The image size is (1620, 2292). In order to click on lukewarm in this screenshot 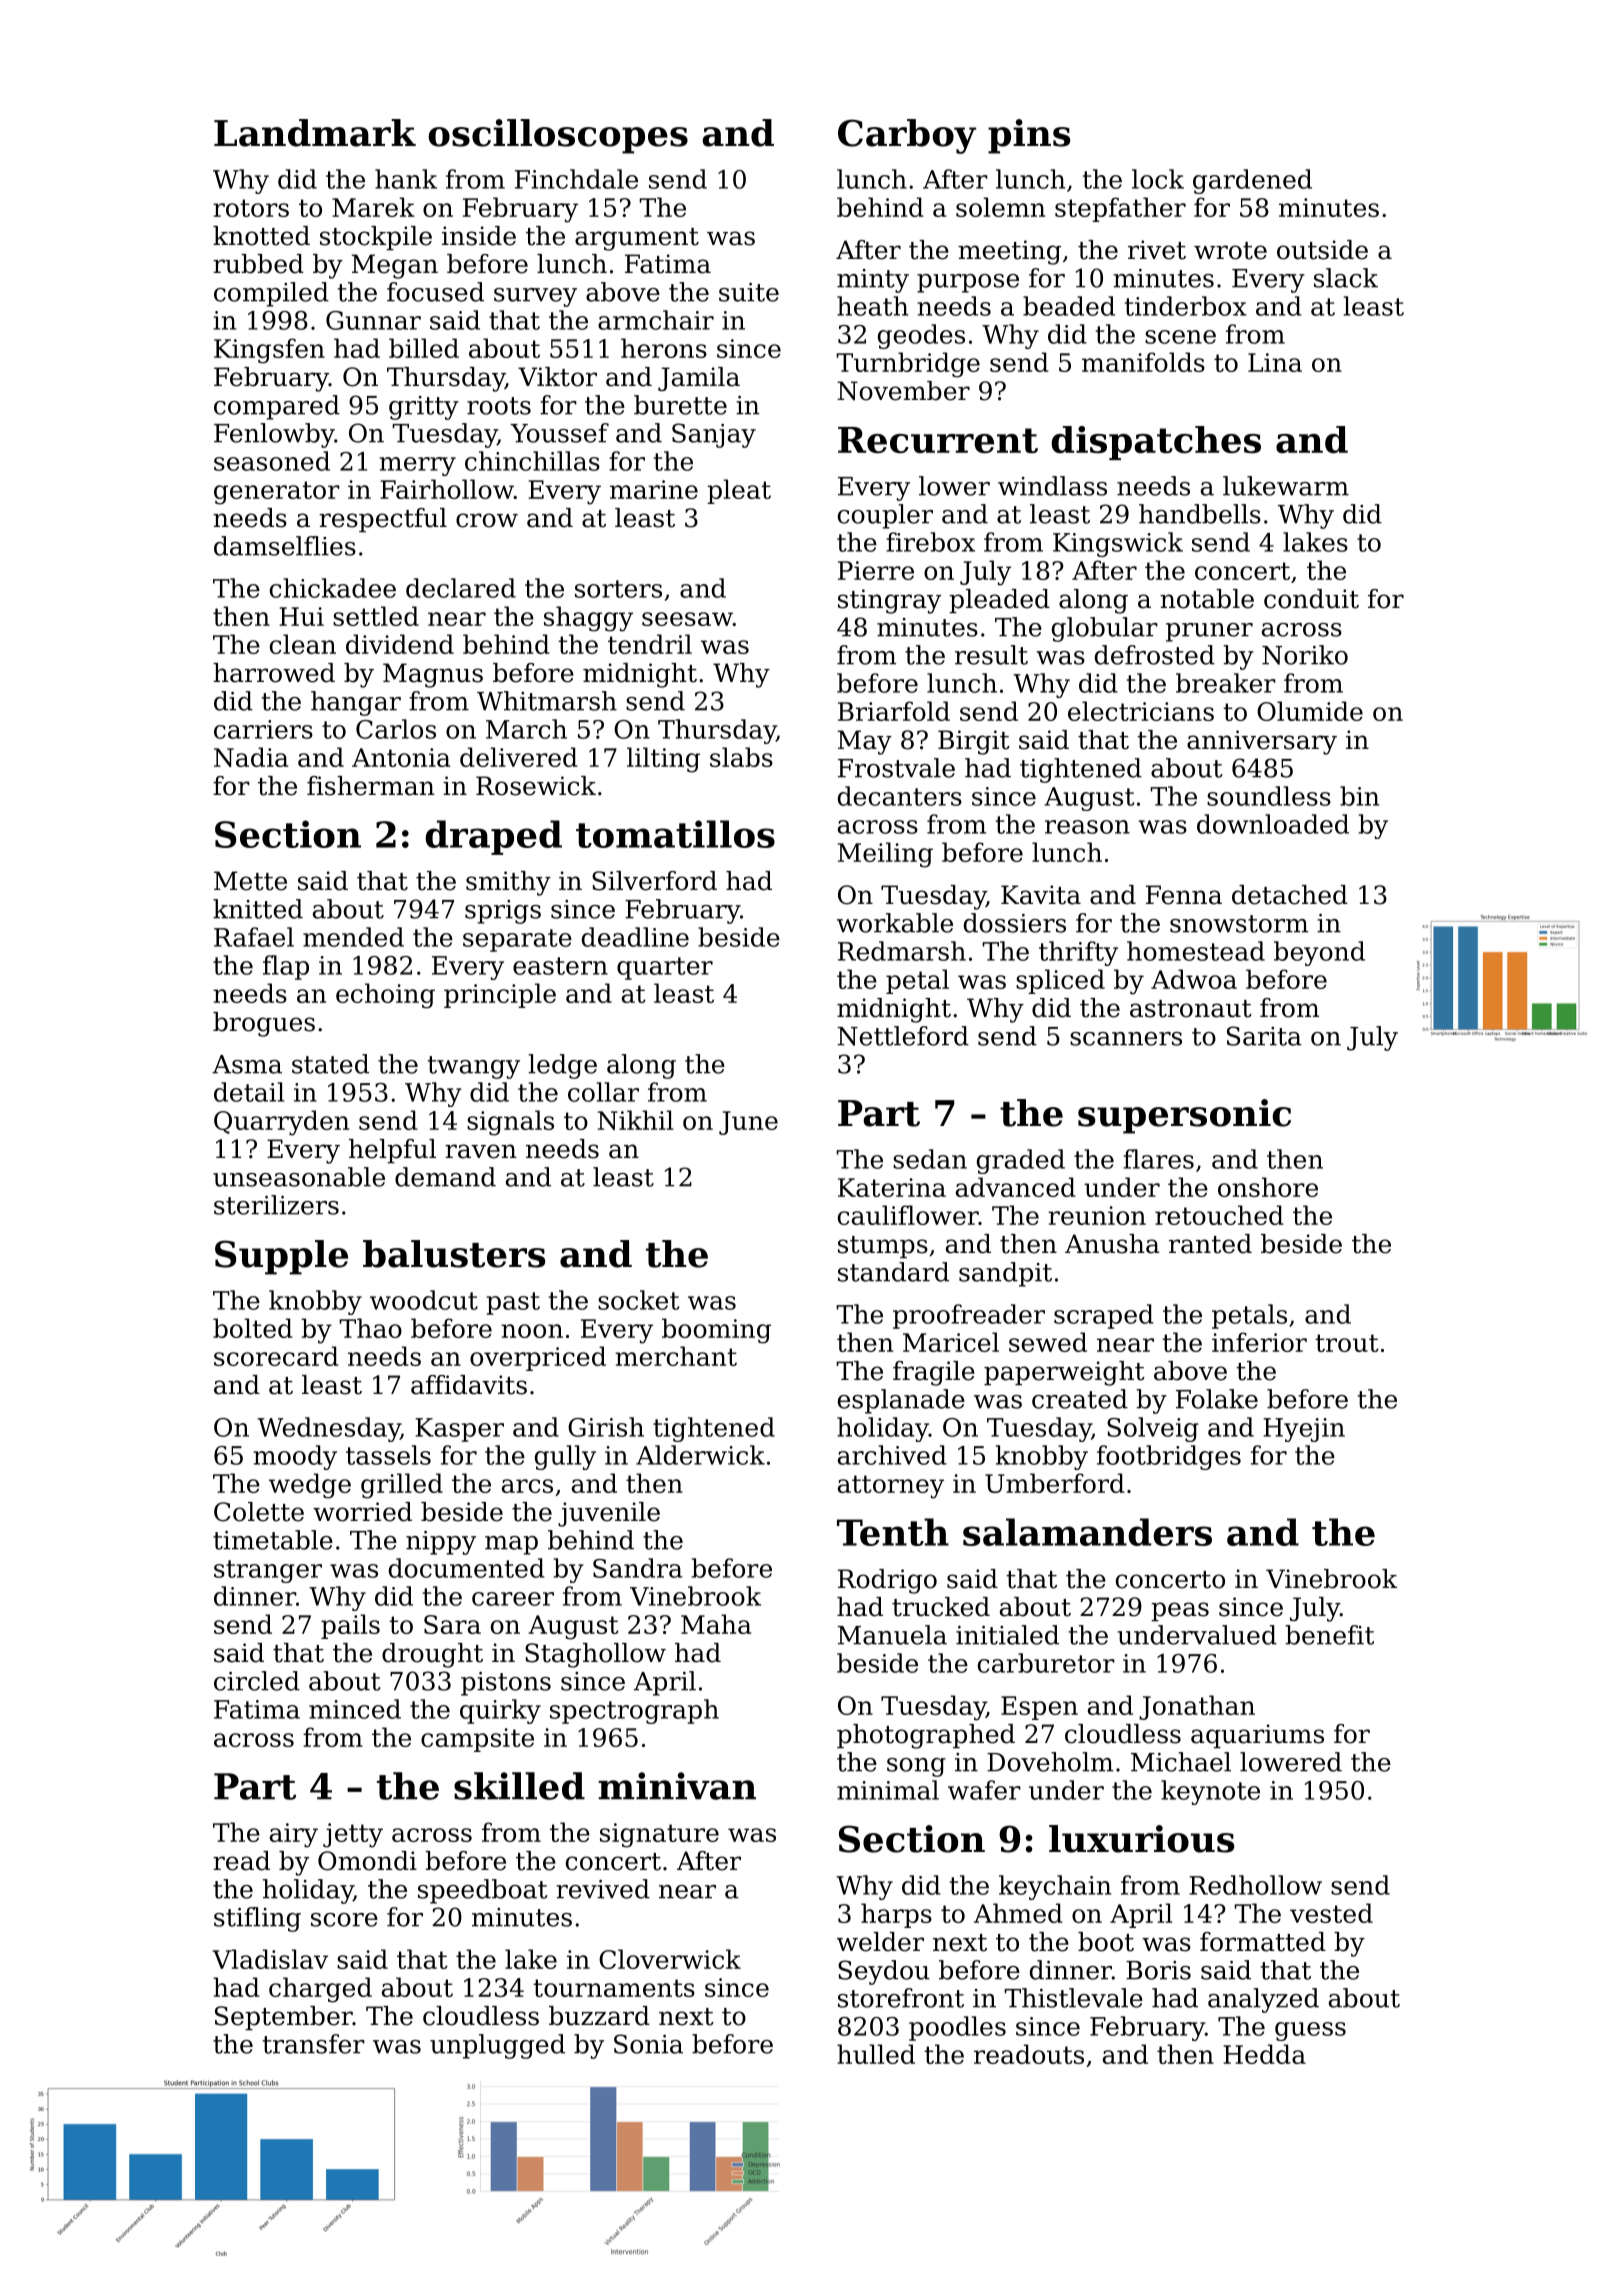, I will do `click(1286, 486)`.
